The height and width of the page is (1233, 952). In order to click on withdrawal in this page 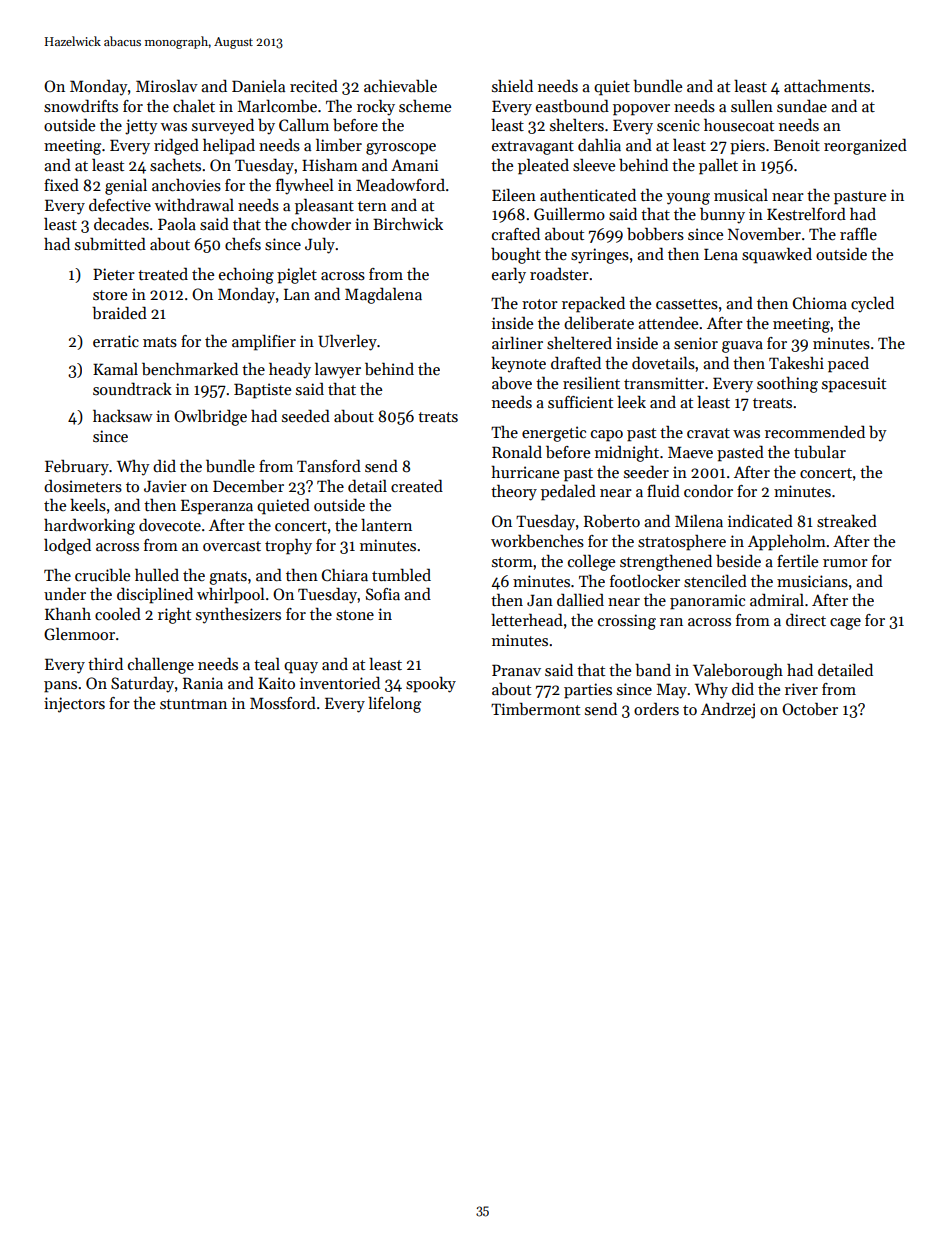, I will do `click(194, 204)`.
